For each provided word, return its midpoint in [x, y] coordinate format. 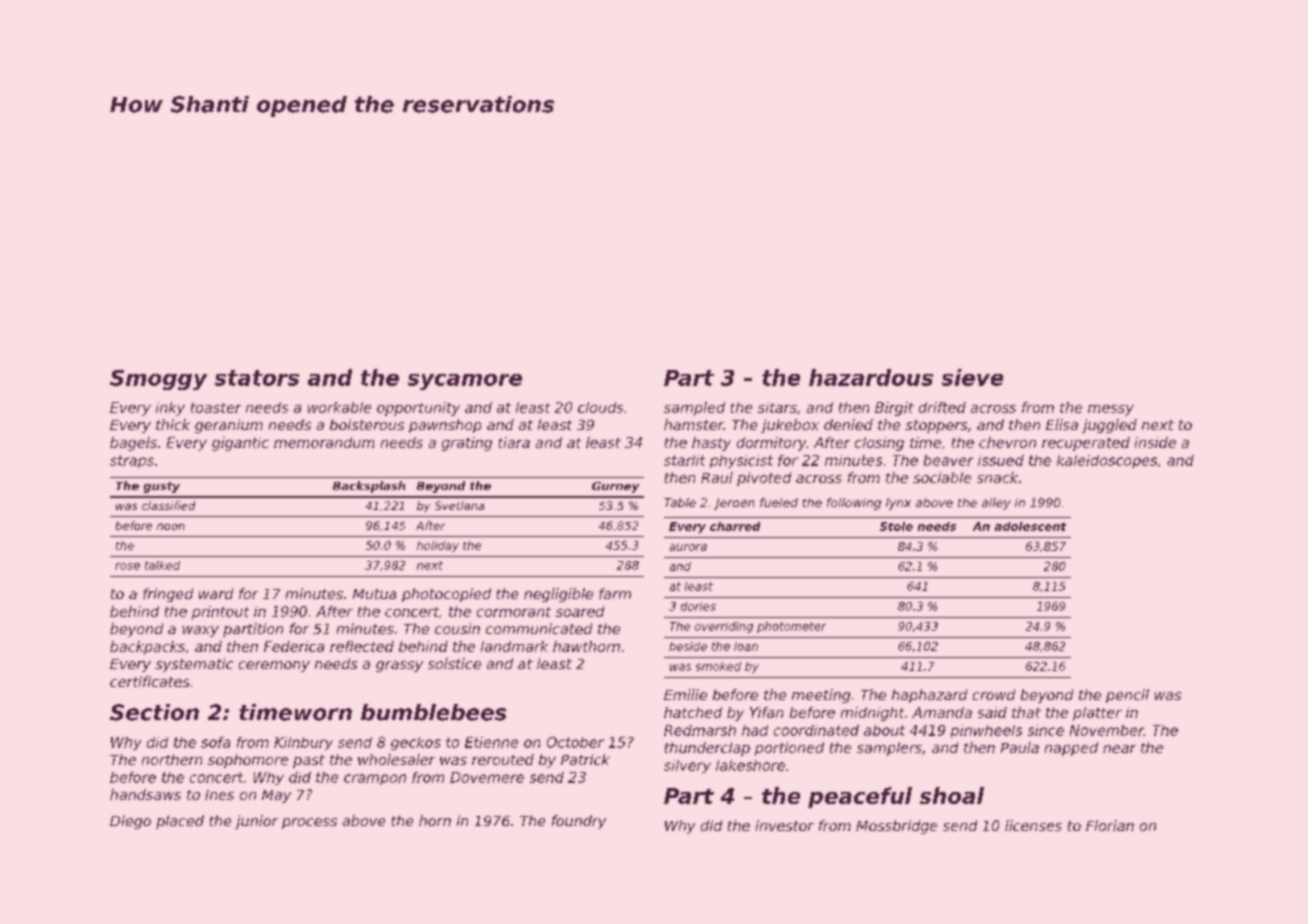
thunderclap [707, 749]
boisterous [367, 424]
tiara [514, 442]
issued [1001, 460]
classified [168, 505]
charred [735, 526]
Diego [130, 822]
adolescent [1030, 526]
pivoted [764, 479]
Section [154, 712]
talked [162, 565]
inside [1155, 442]
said [992, 712]
